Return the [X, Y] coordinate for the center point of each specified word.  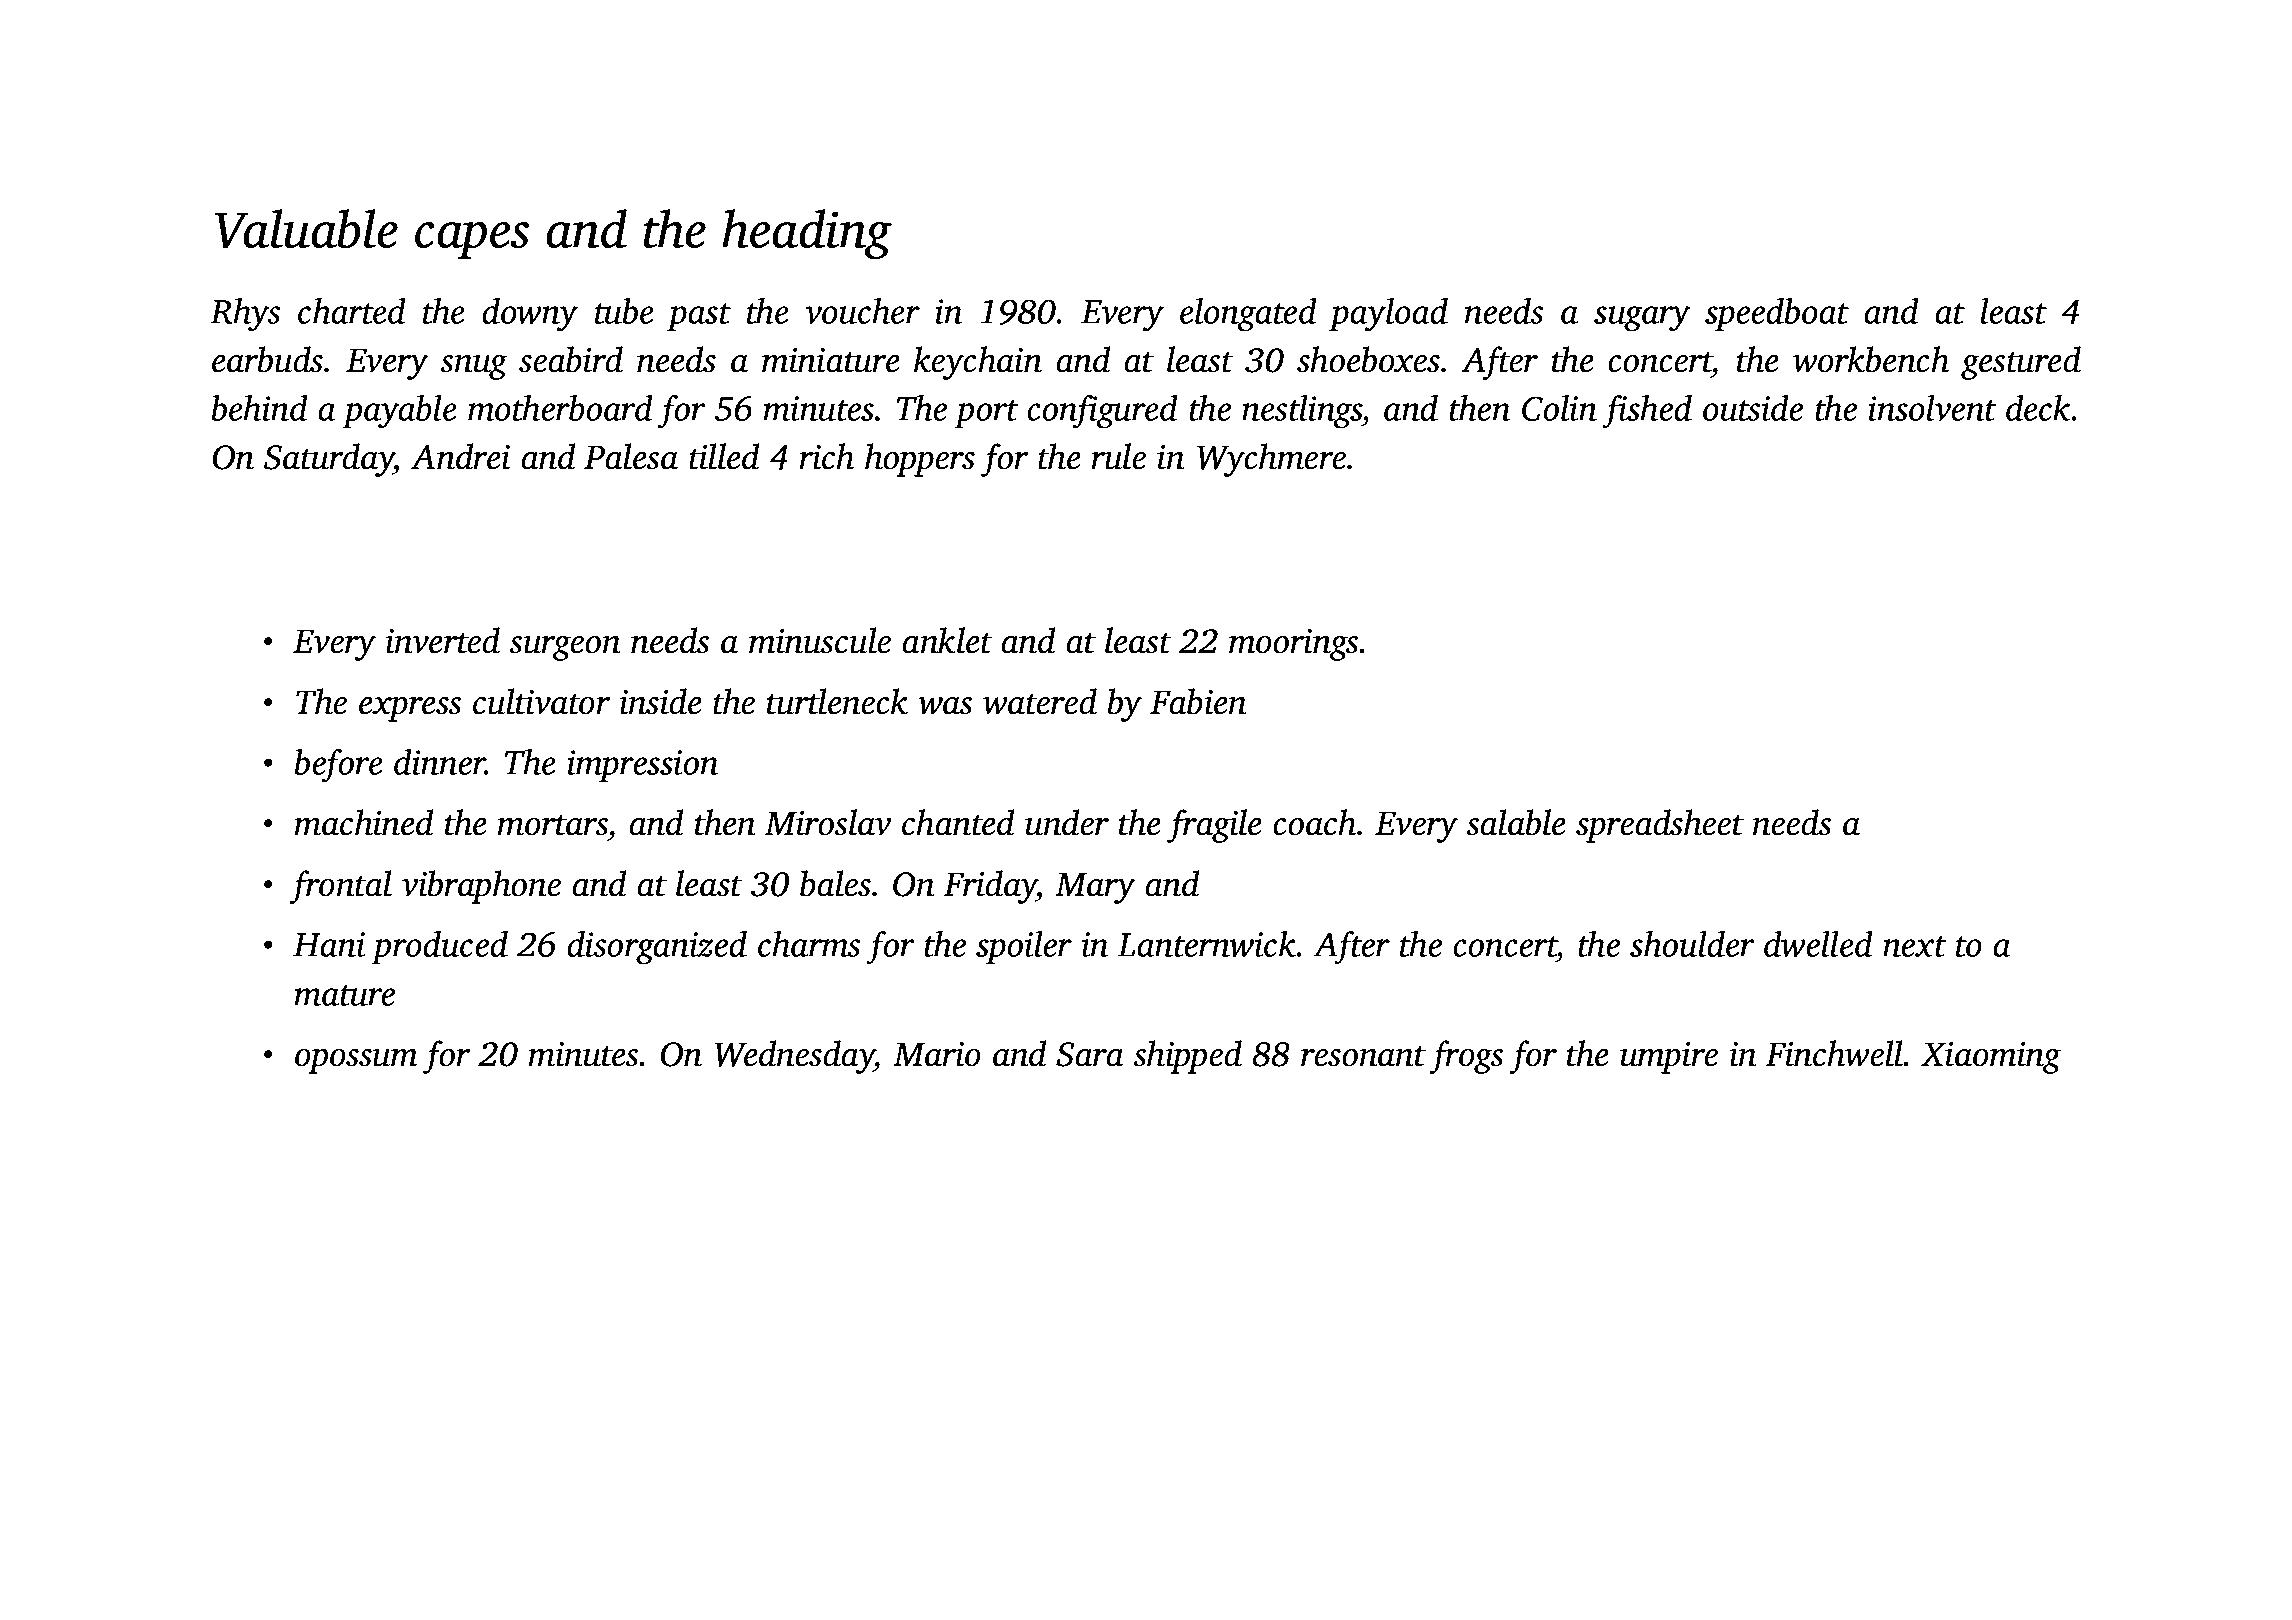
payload [1388, 315]
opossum [356, 1061]
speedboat [1777, 314]
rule [1118, 456]
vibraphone [481, 887]
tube [624, 311]
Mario [937, 1054]
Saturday [329, 460]
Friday [990, 887]
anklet [947, 640]
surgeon [565, 648]
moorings [1293, 645]
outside [1753, 408]
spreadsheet [1660, 826]
